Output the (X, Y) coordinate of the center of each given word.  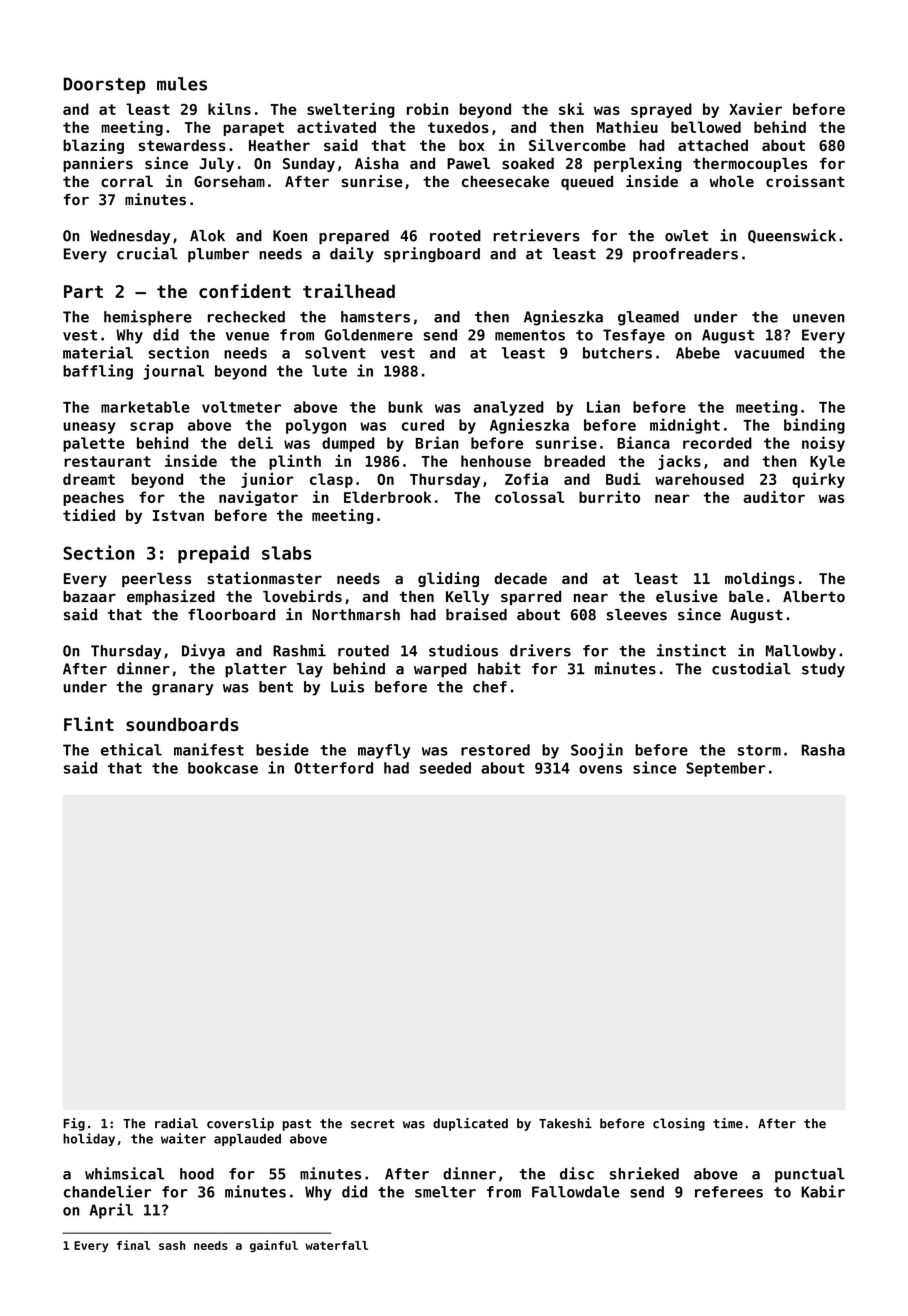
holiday (89, 1139)
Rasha (823, 750)
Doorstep (104, 85)
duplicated (470, 1124)
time (728, 1123)
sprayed (661, 110)
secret (373, 1124)
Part (83, 291)
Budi (623, 478)
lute (329, 371)
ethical (131, 749)
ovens (600, 769)
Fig (74, 1124)
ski (571, 108)
